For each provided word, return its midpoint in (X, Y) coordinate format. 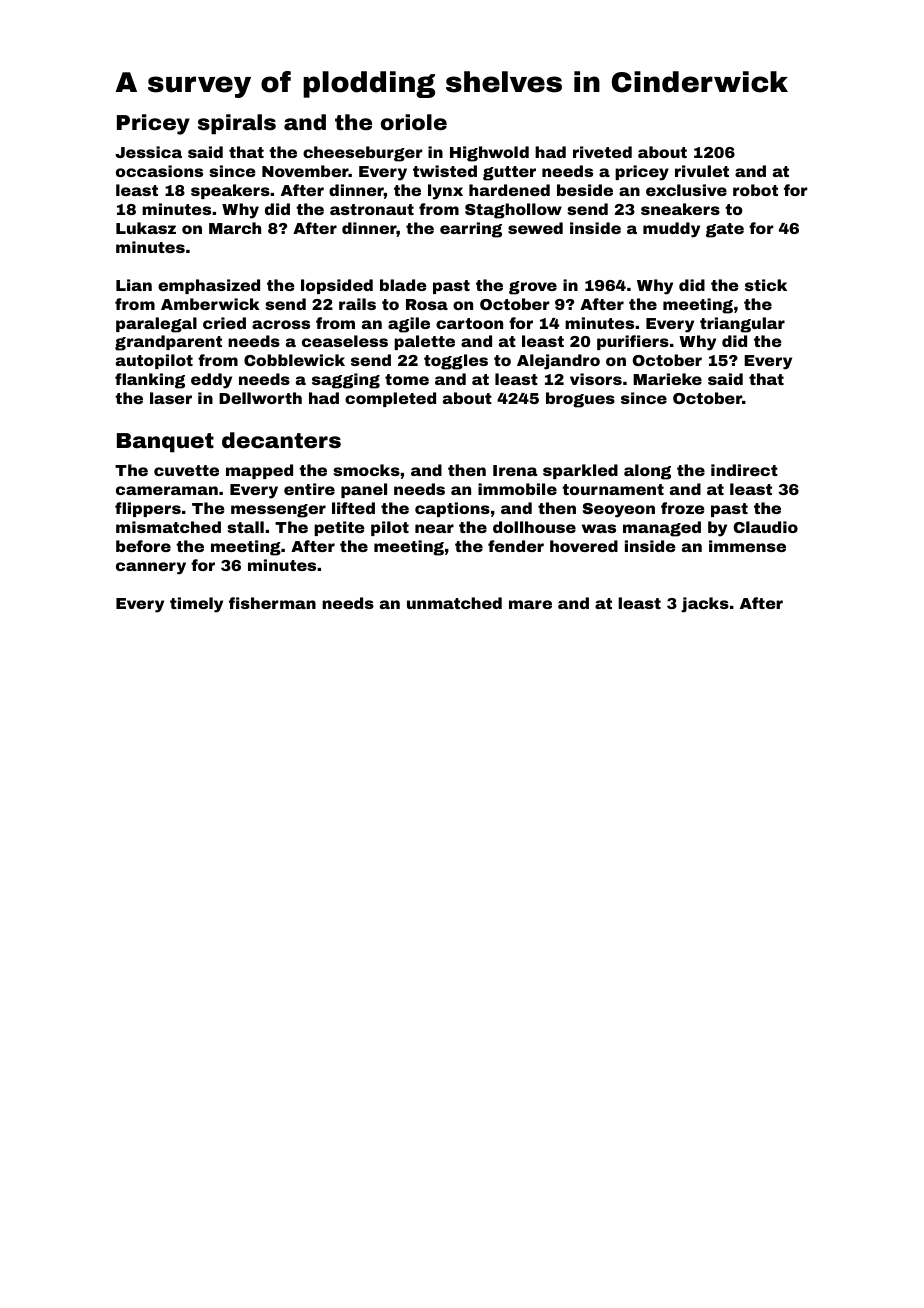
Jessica (148, 152)
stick (766, 285)
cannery (151, 568)
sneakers (680, 209)
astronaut (372, 209)
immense (747, 546)
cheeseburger (363, 154)
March (235, 228)
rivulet (702, 171)
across (281, 324)
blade (403, 285)
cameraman (167, 490)
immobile (517, 489)
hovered (584, 546)
